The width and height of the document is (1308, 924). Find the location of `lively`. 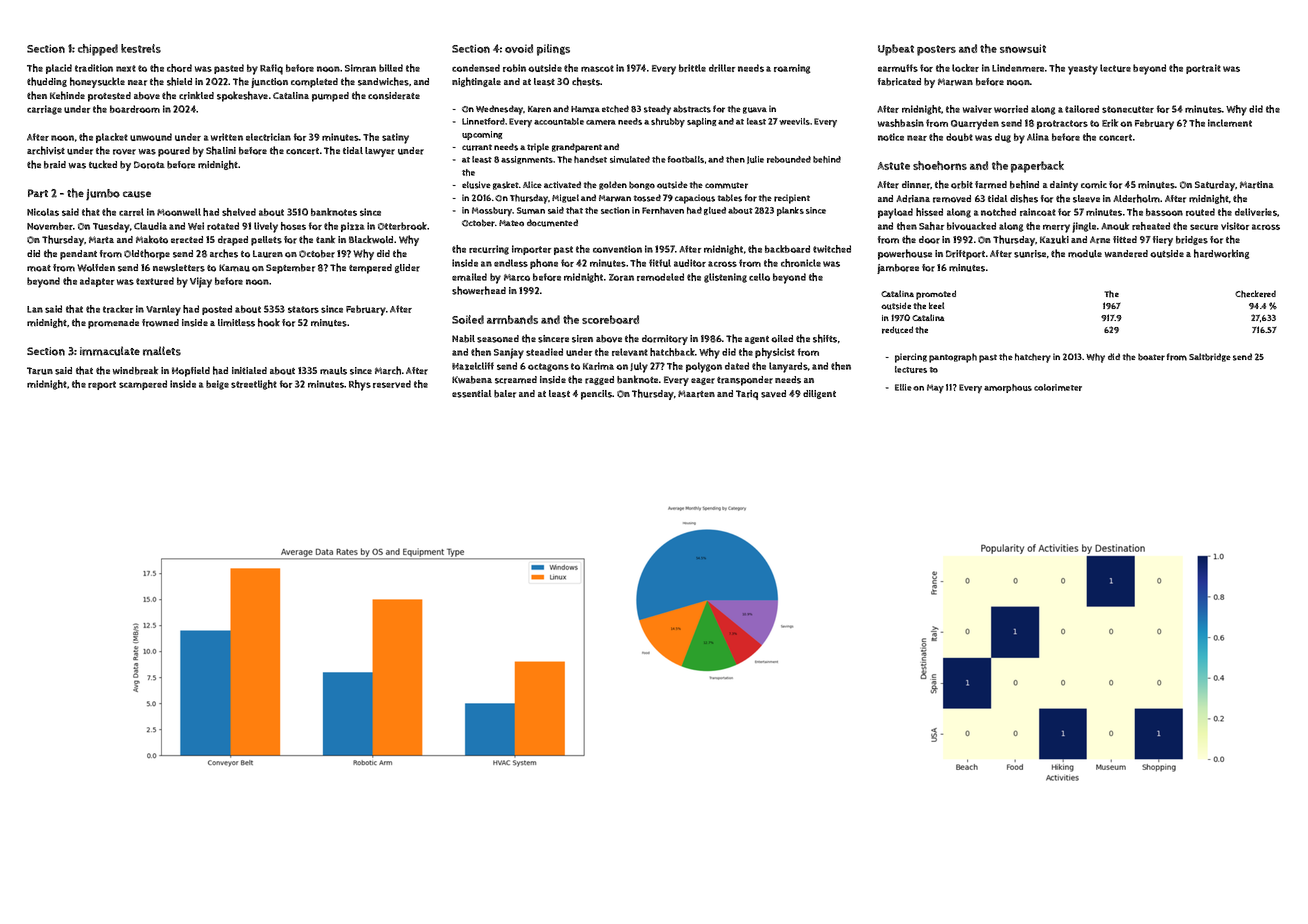

lively is located at coordinates (266, 227).
